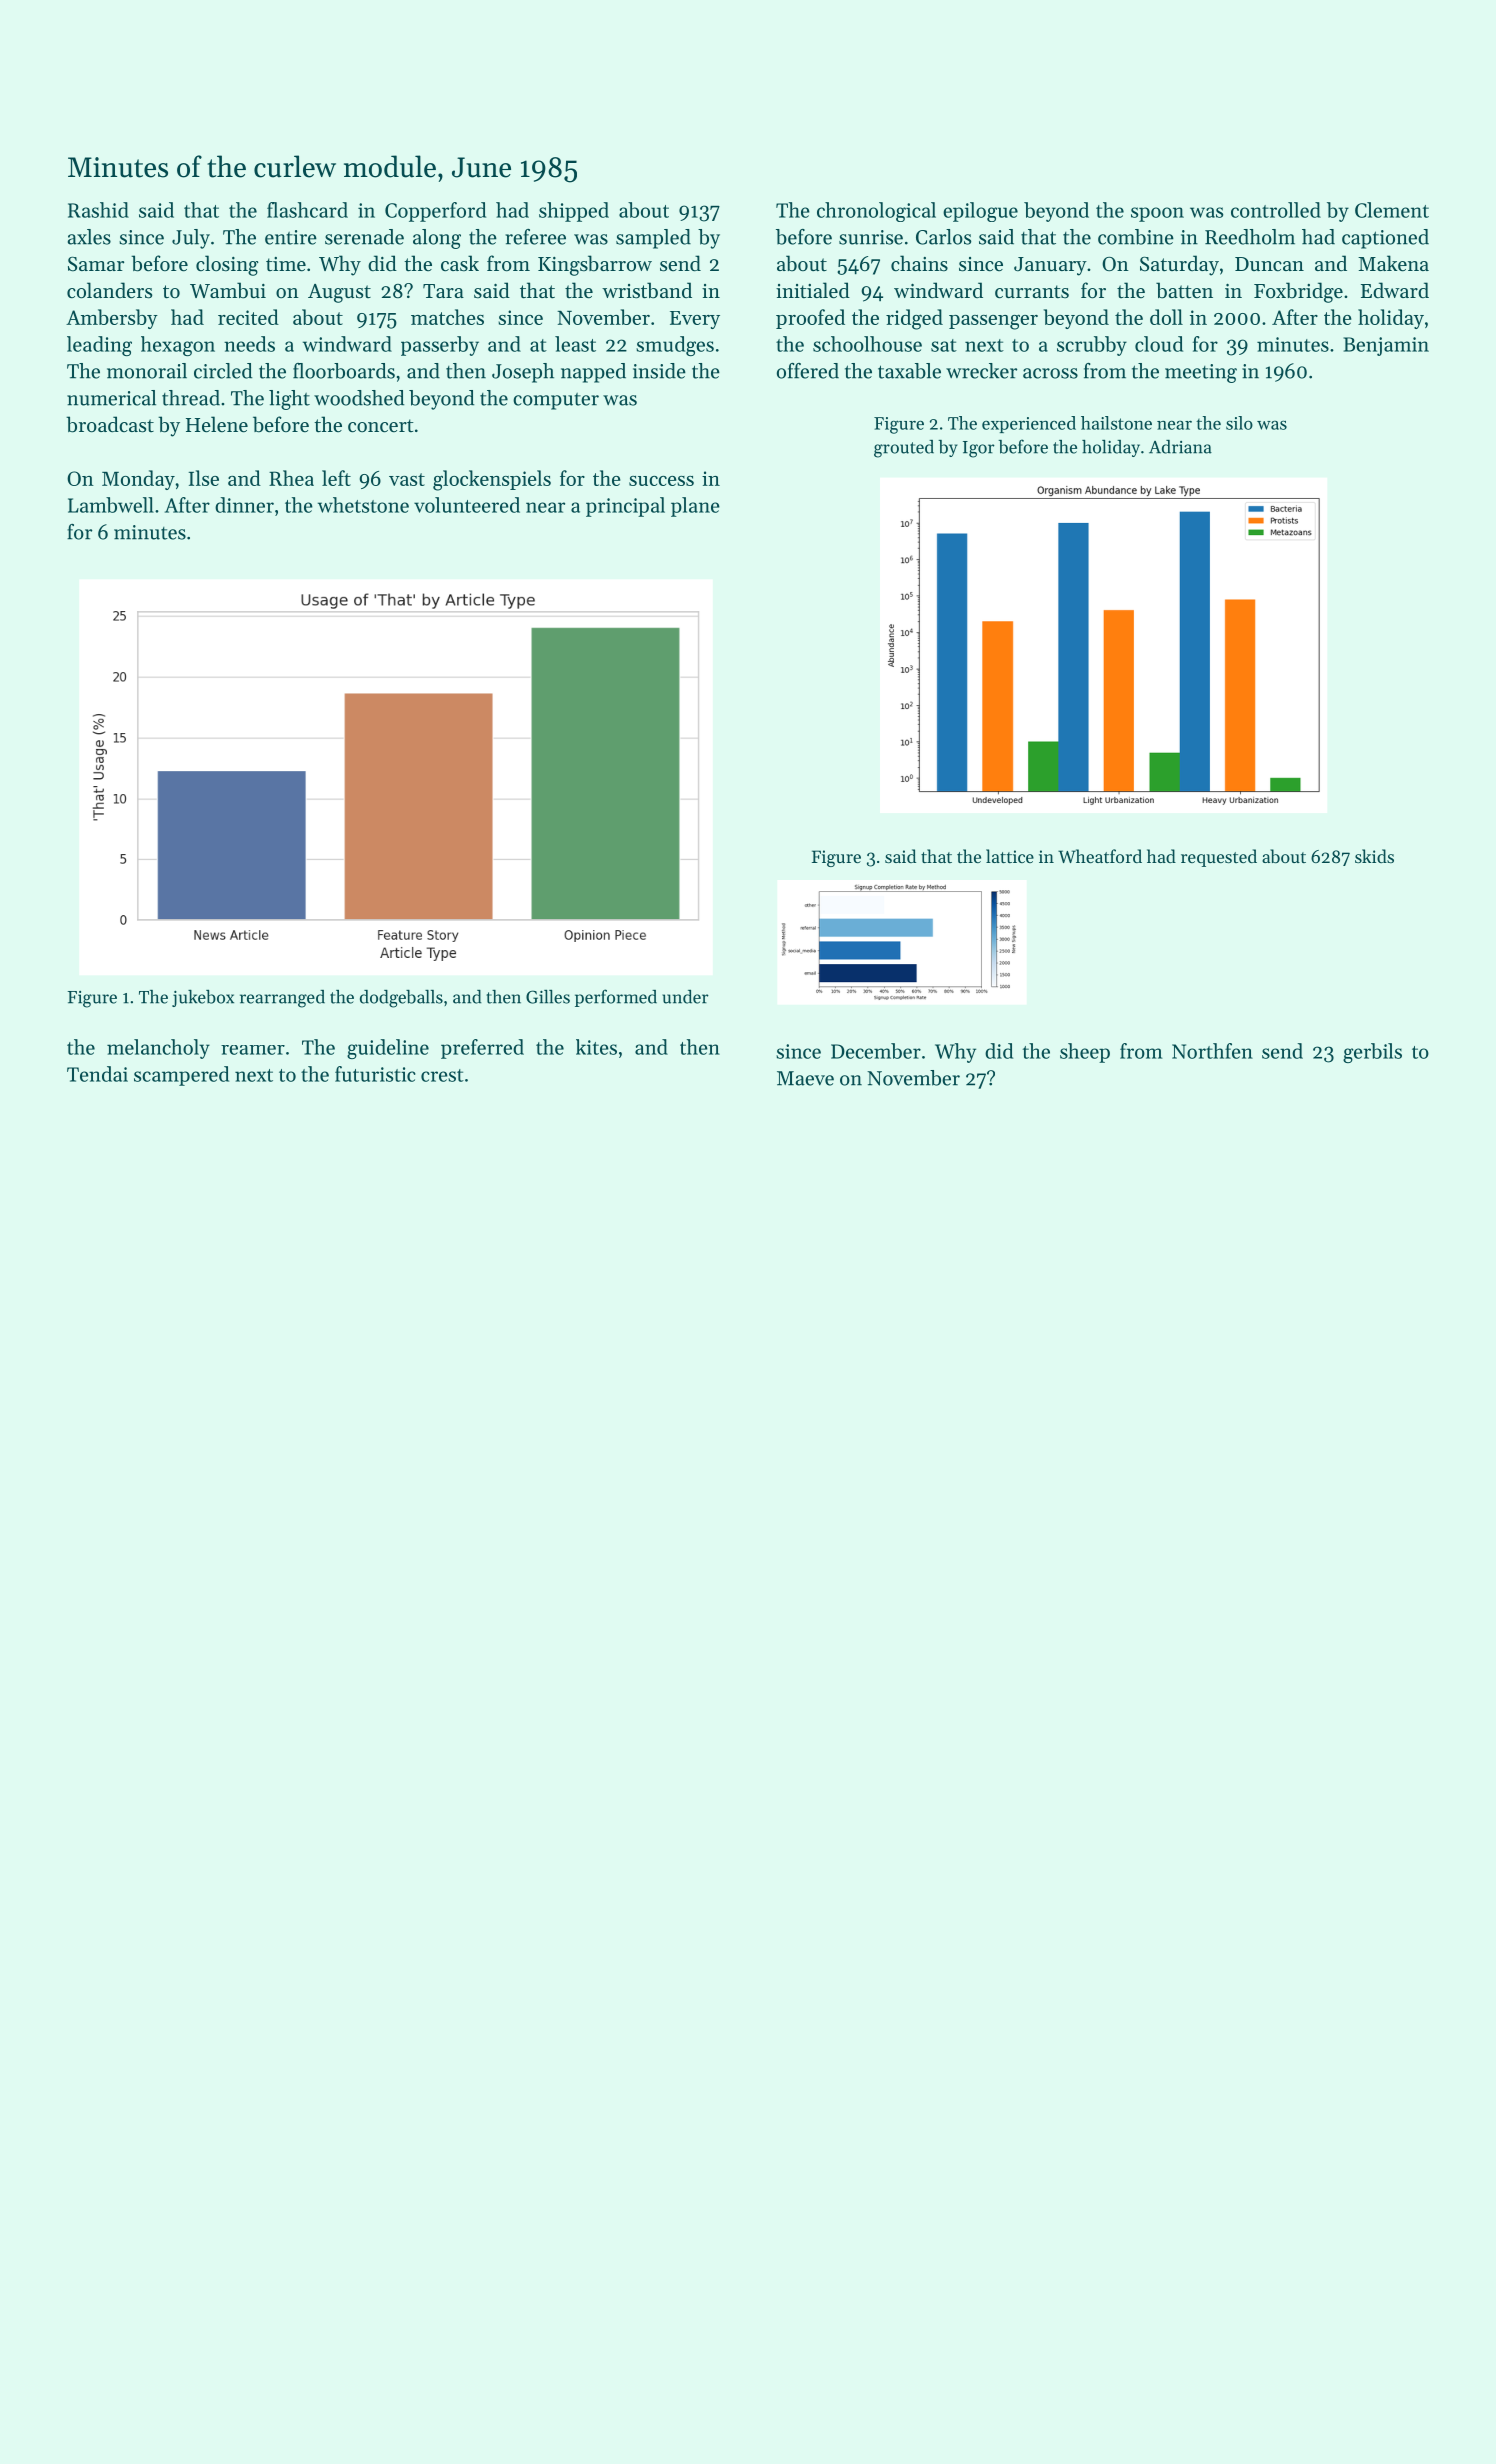 This image has width=1496, height=2464. Describe the element at coordinates (653, 239) in the image. I see `sampled` at that location.
